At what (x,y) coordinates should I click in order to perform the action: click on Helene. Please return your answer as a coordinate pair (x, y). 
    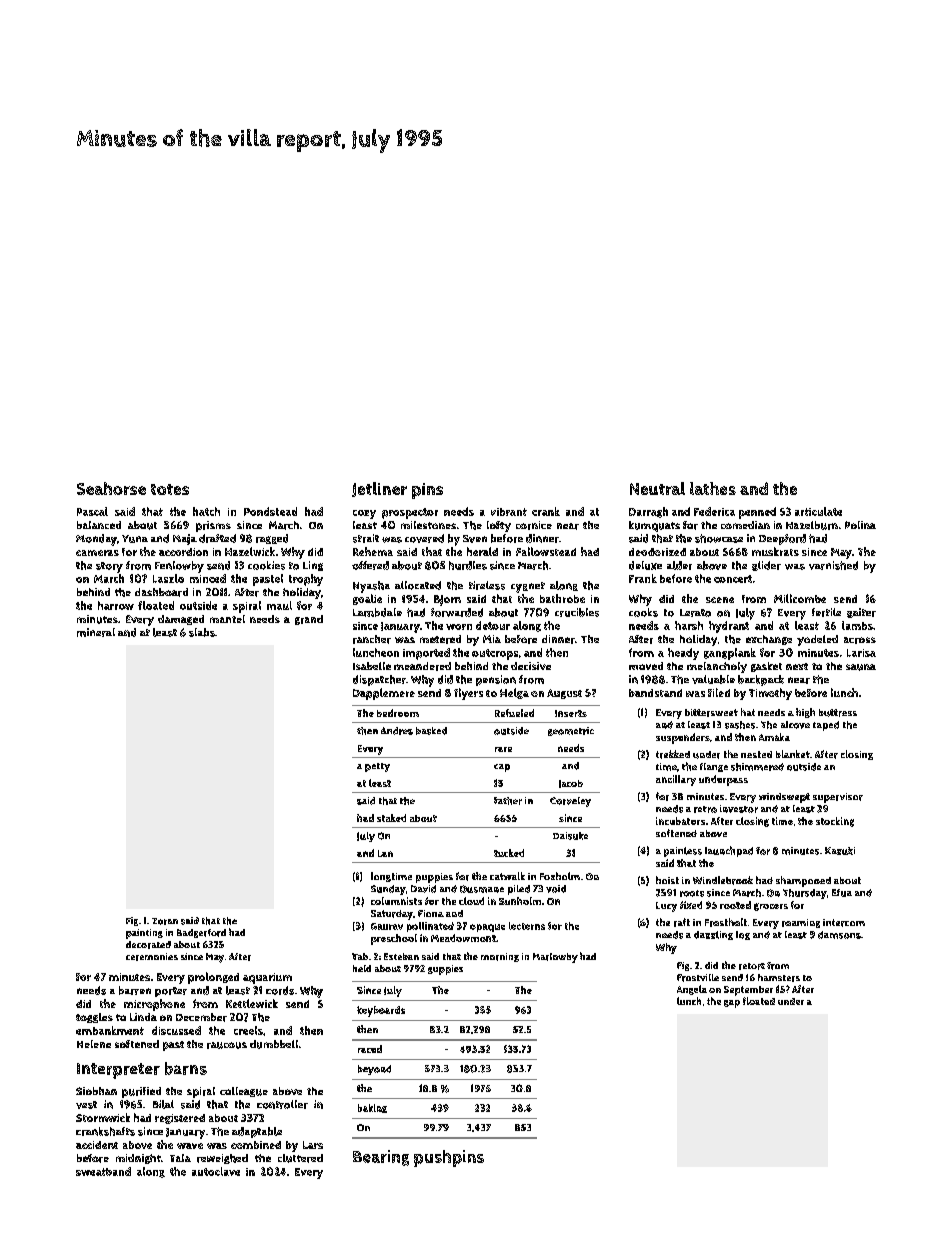
    Looking at the image, I should click on (94, 1044).
